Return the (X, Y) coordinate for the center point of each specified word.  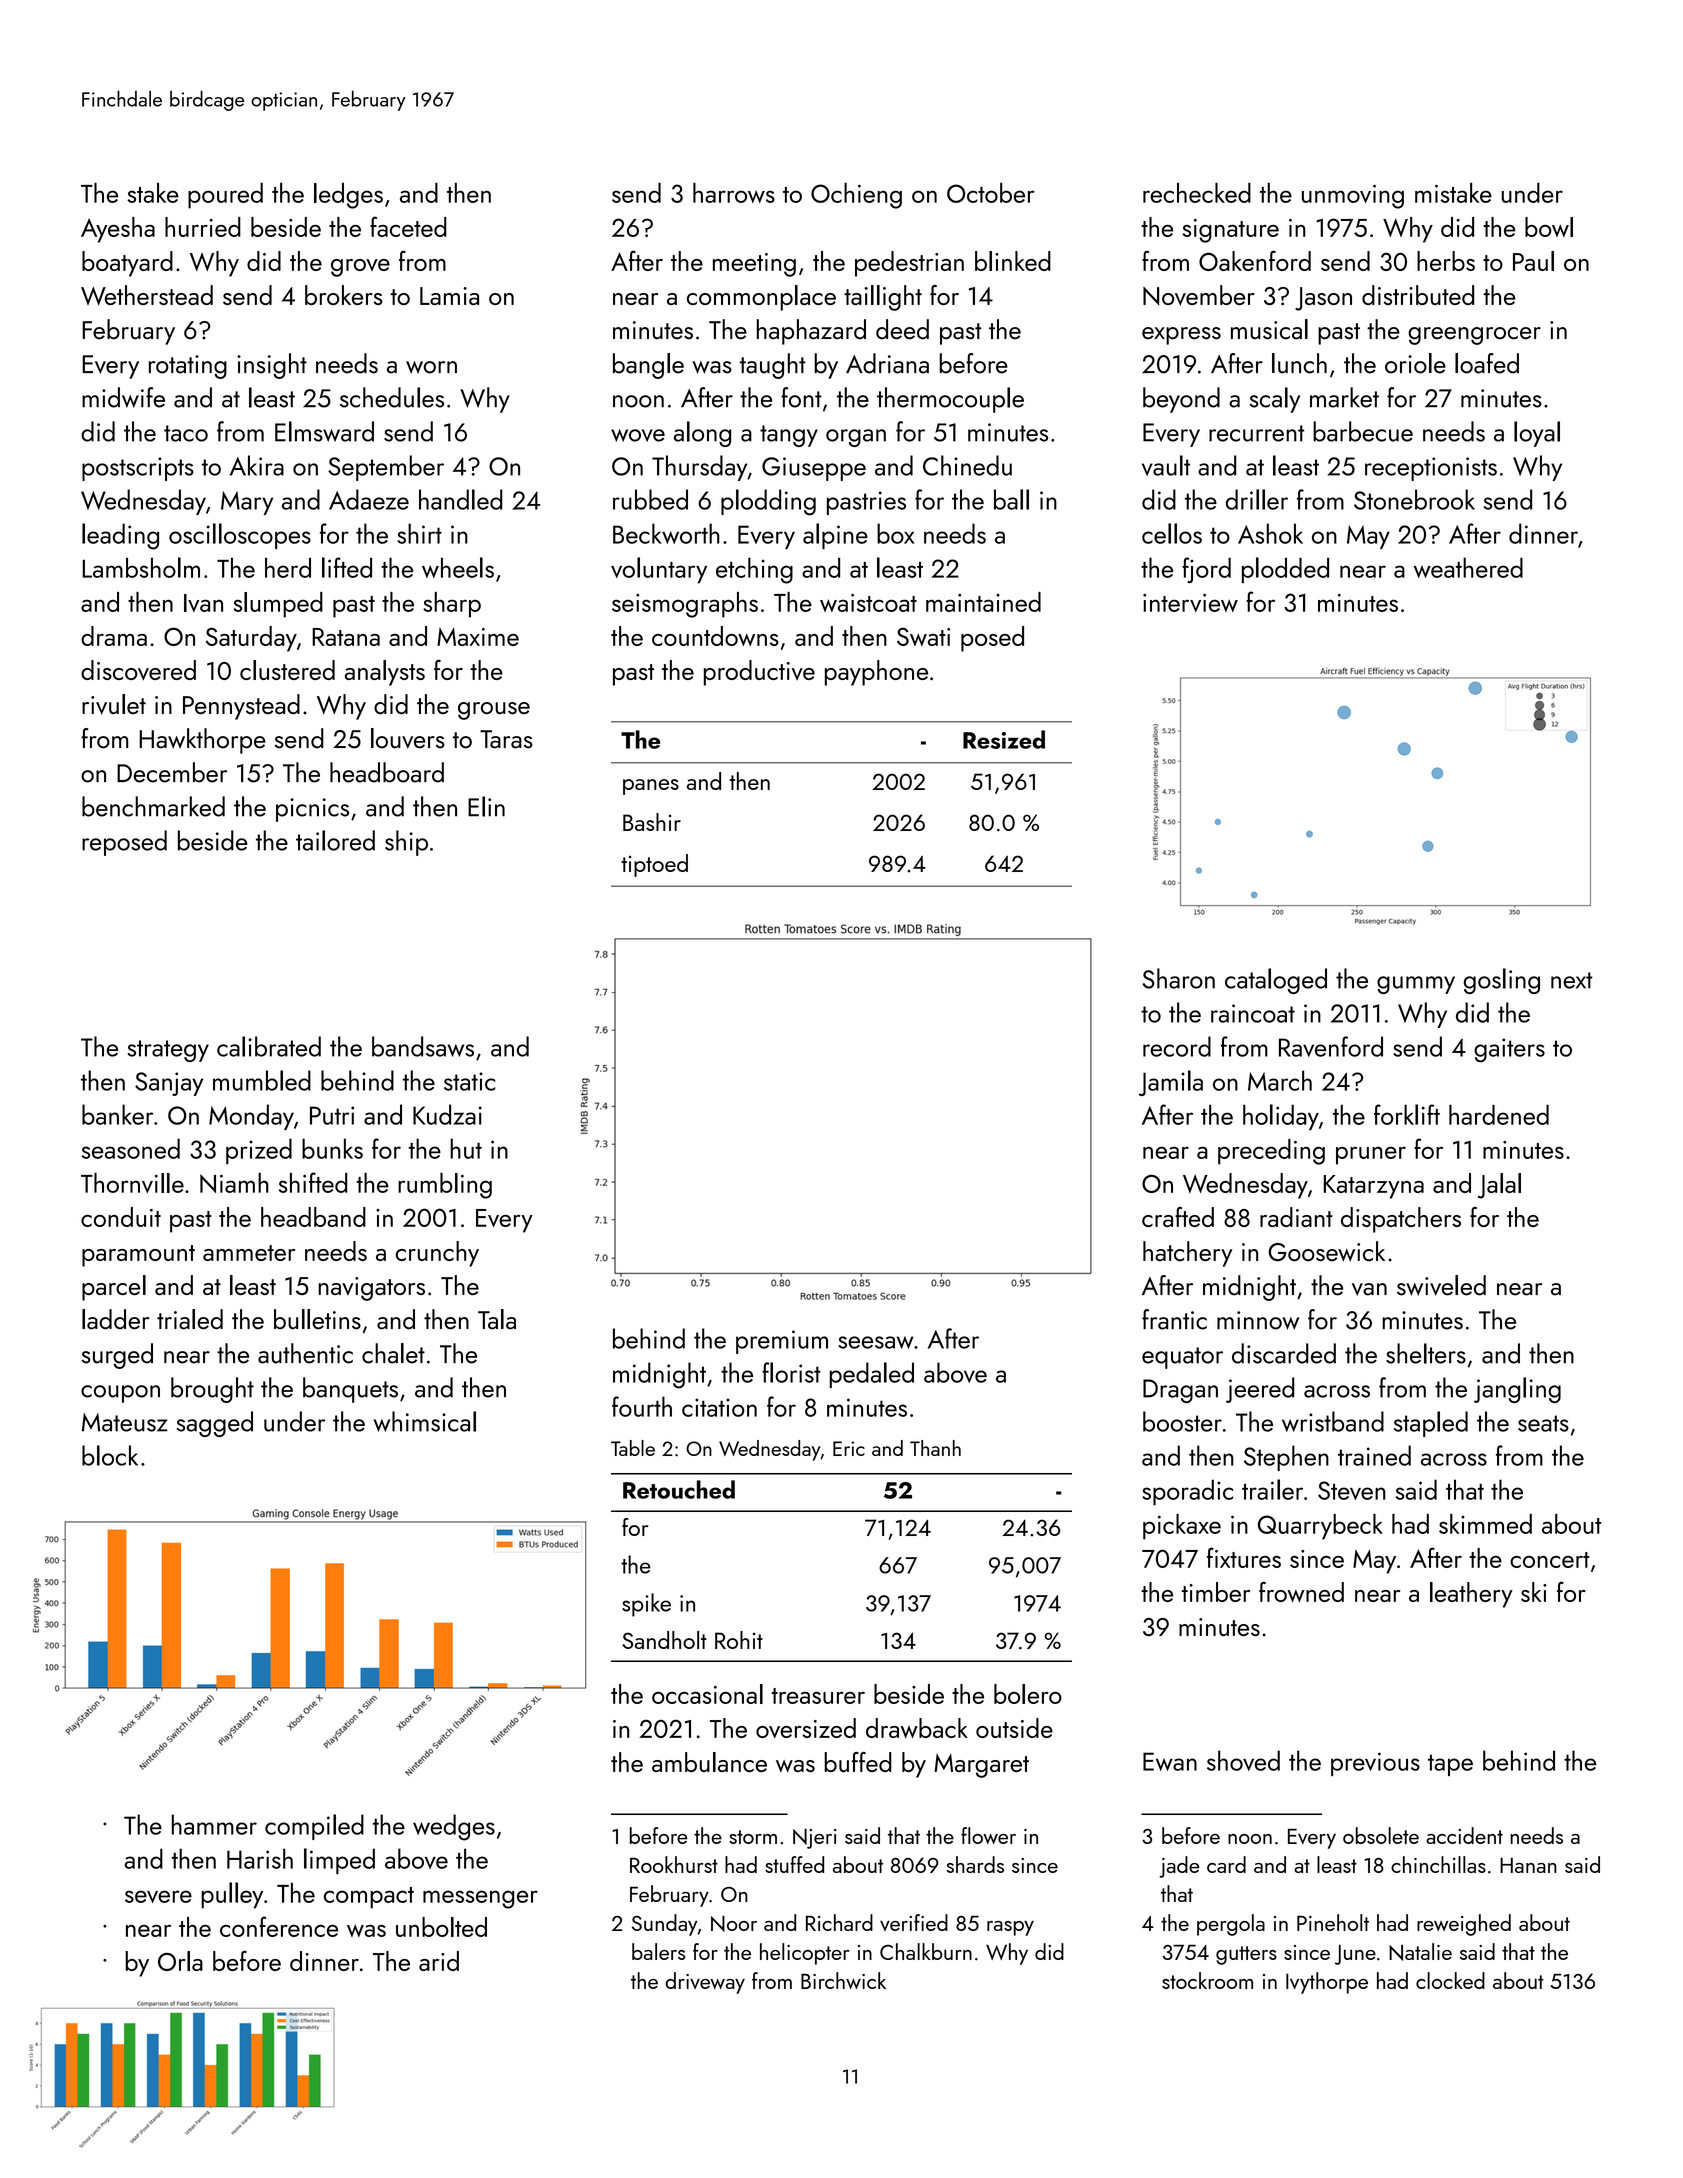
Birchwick (843, 1980)
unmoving (1353, 196)
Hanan (1528, 1865)
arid (439, 1961)
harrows (734, 193)
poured (225, 196)
